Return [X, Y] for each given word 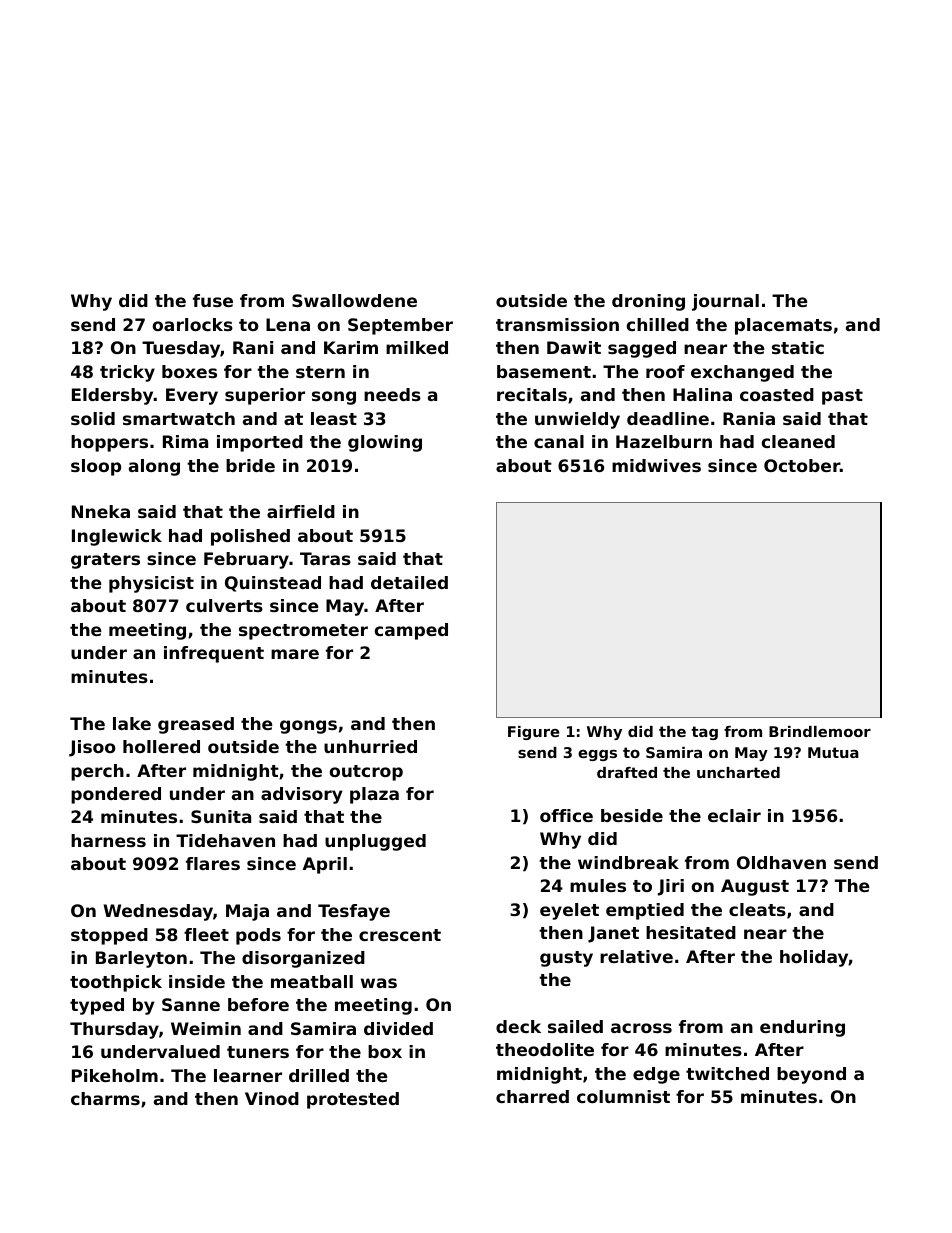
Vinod [272, 1098]
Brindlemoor [820, 731]
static [798, 347]
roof [665, 371]
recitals [532, 394]
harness [108, 840]
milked [417, 347]
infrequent [214, 654]
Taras [325, 558]
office [566, 815]
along [154, 467]
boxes [189, 371]
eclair [734, 815]
